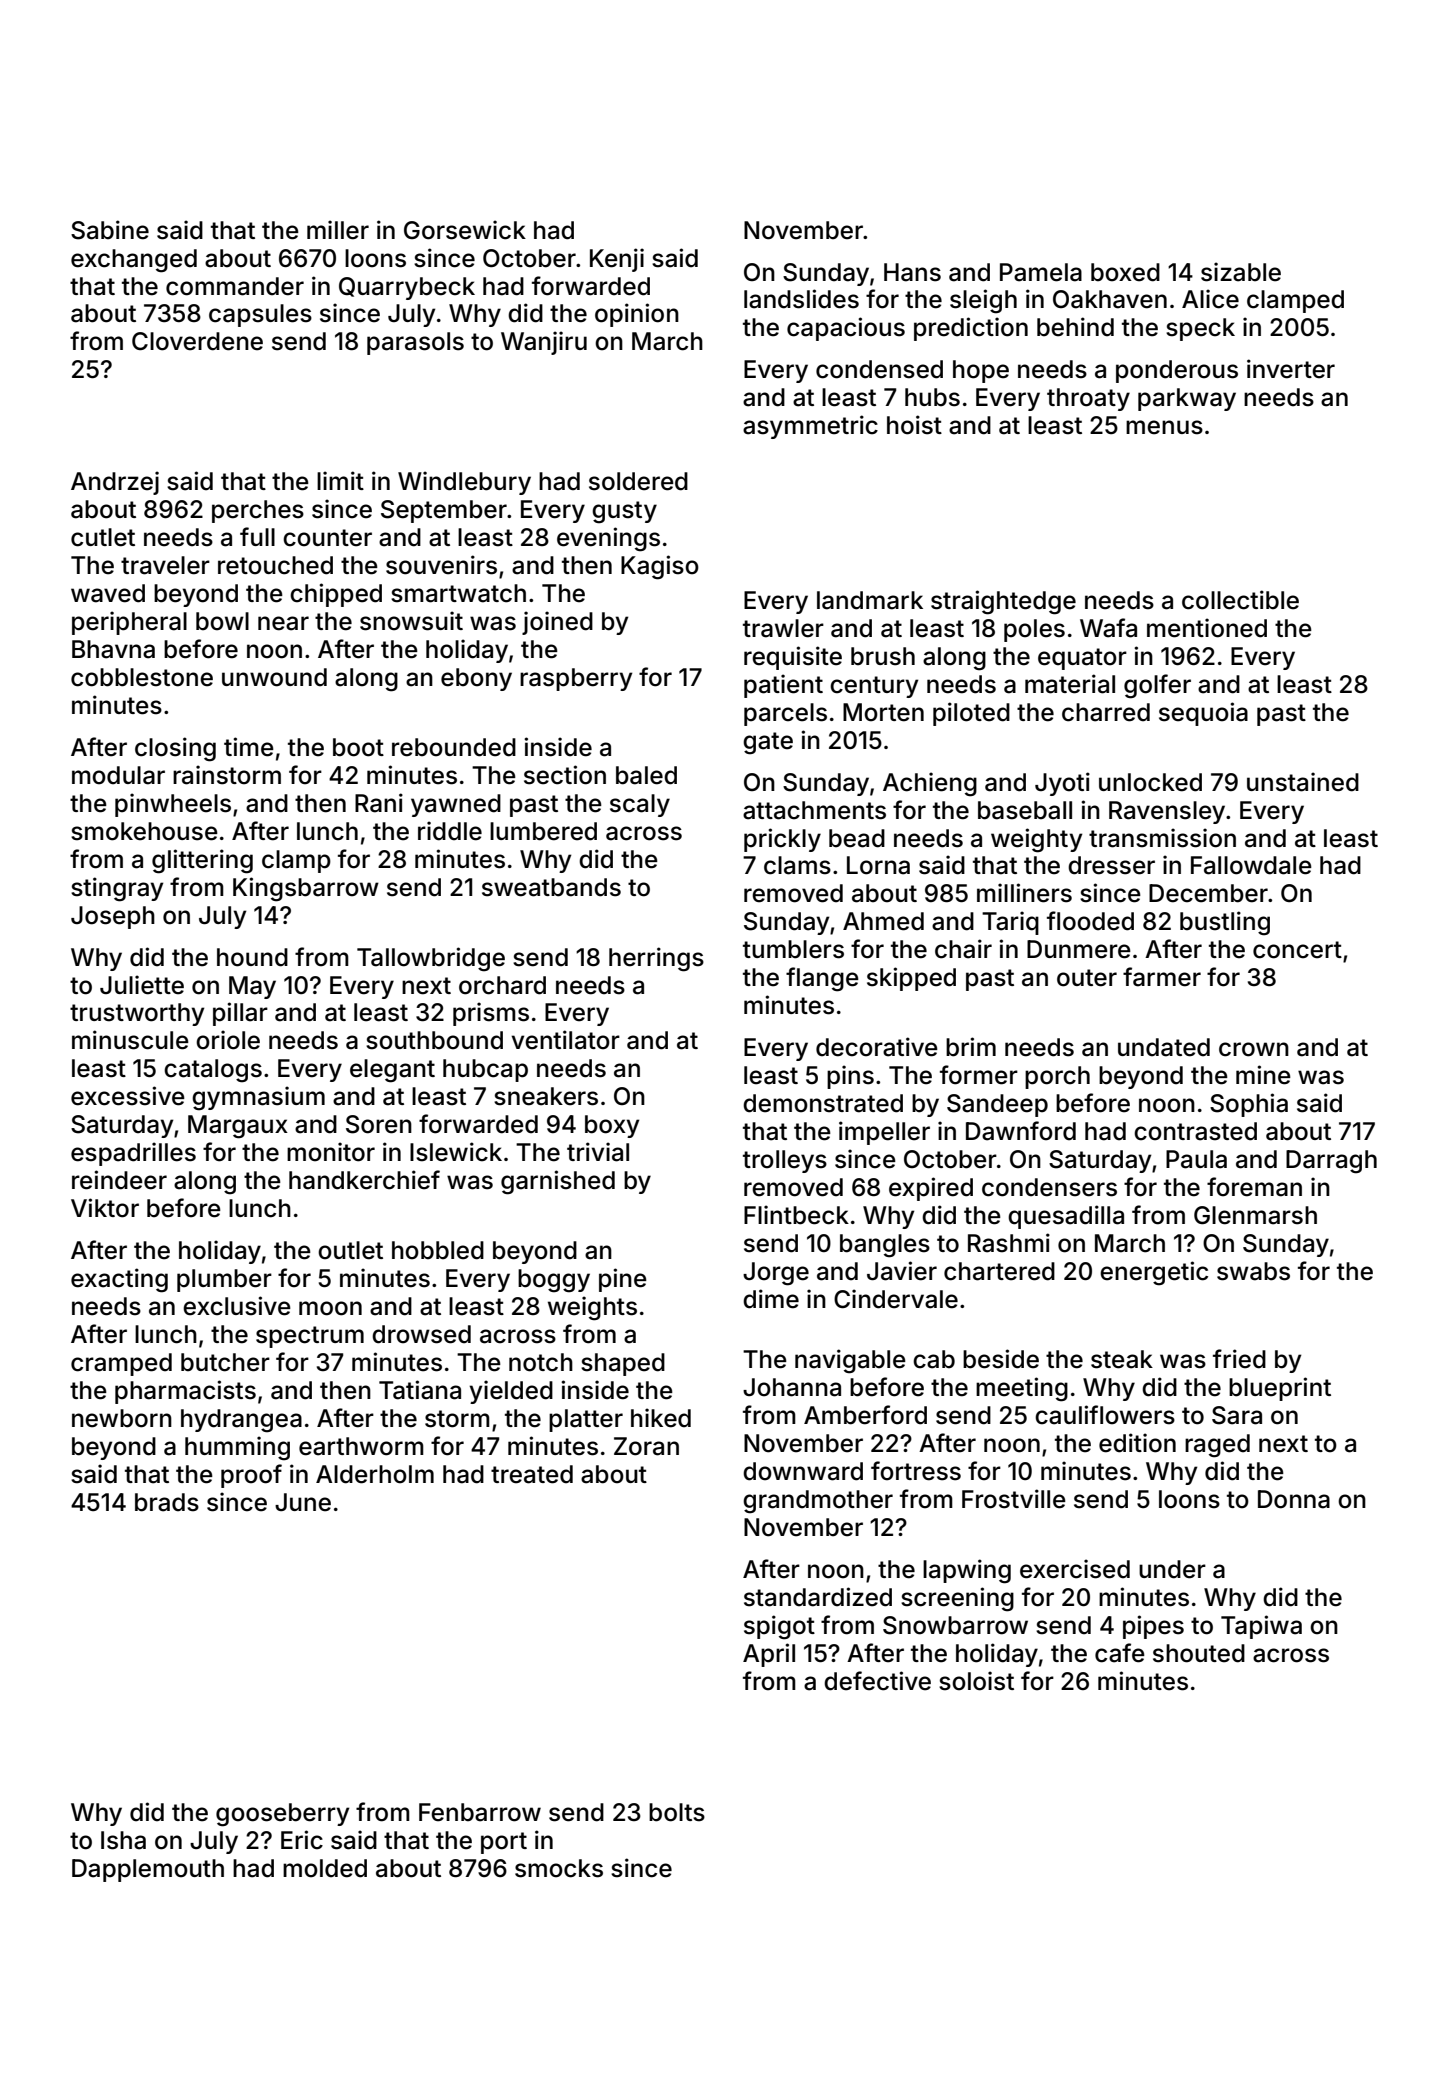 The height and width of the screenshot is (2100, 1450). I want to click on Sabine, so click(110, 230).
